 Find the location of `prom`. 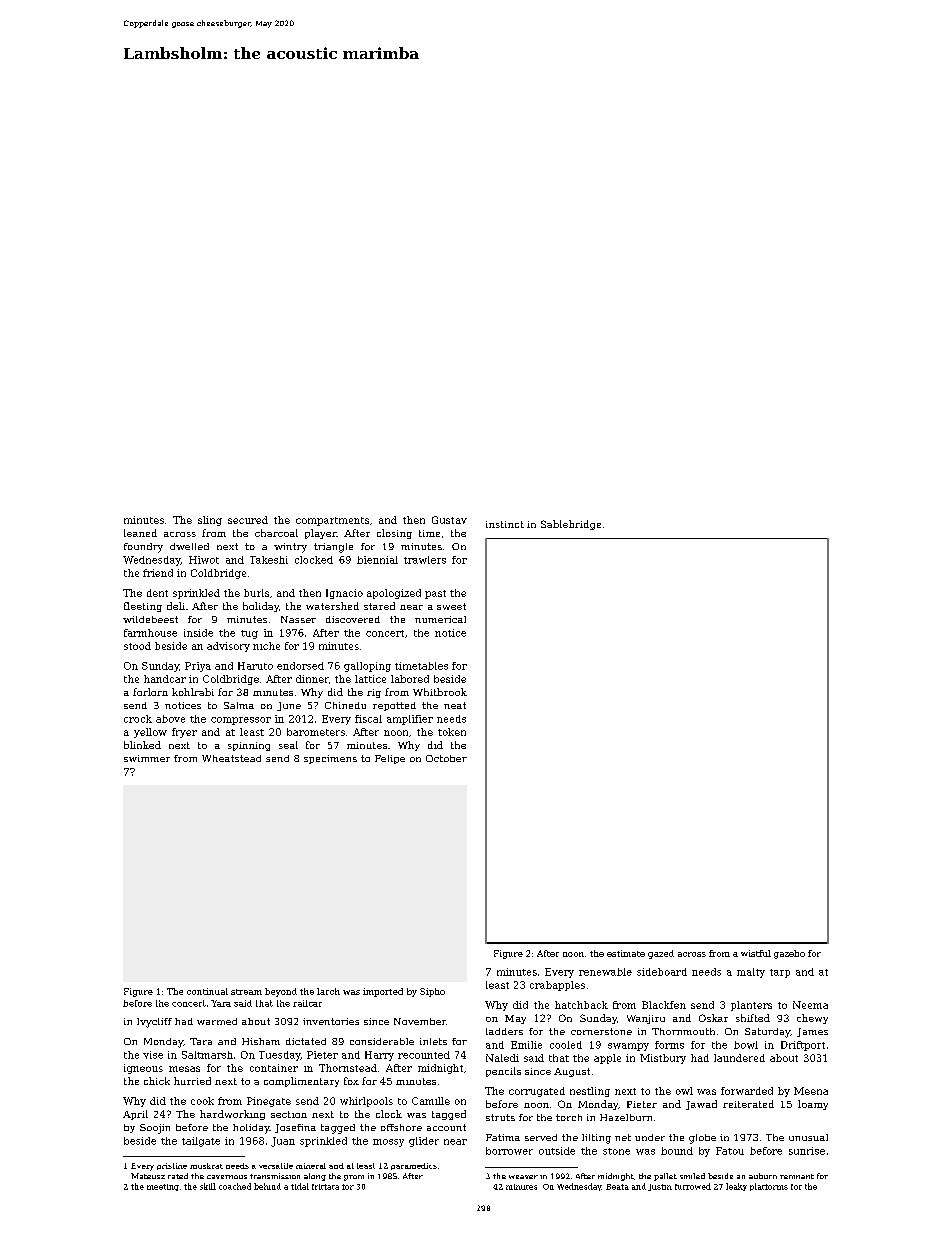

prom is located at coordinates (354, 1178).
